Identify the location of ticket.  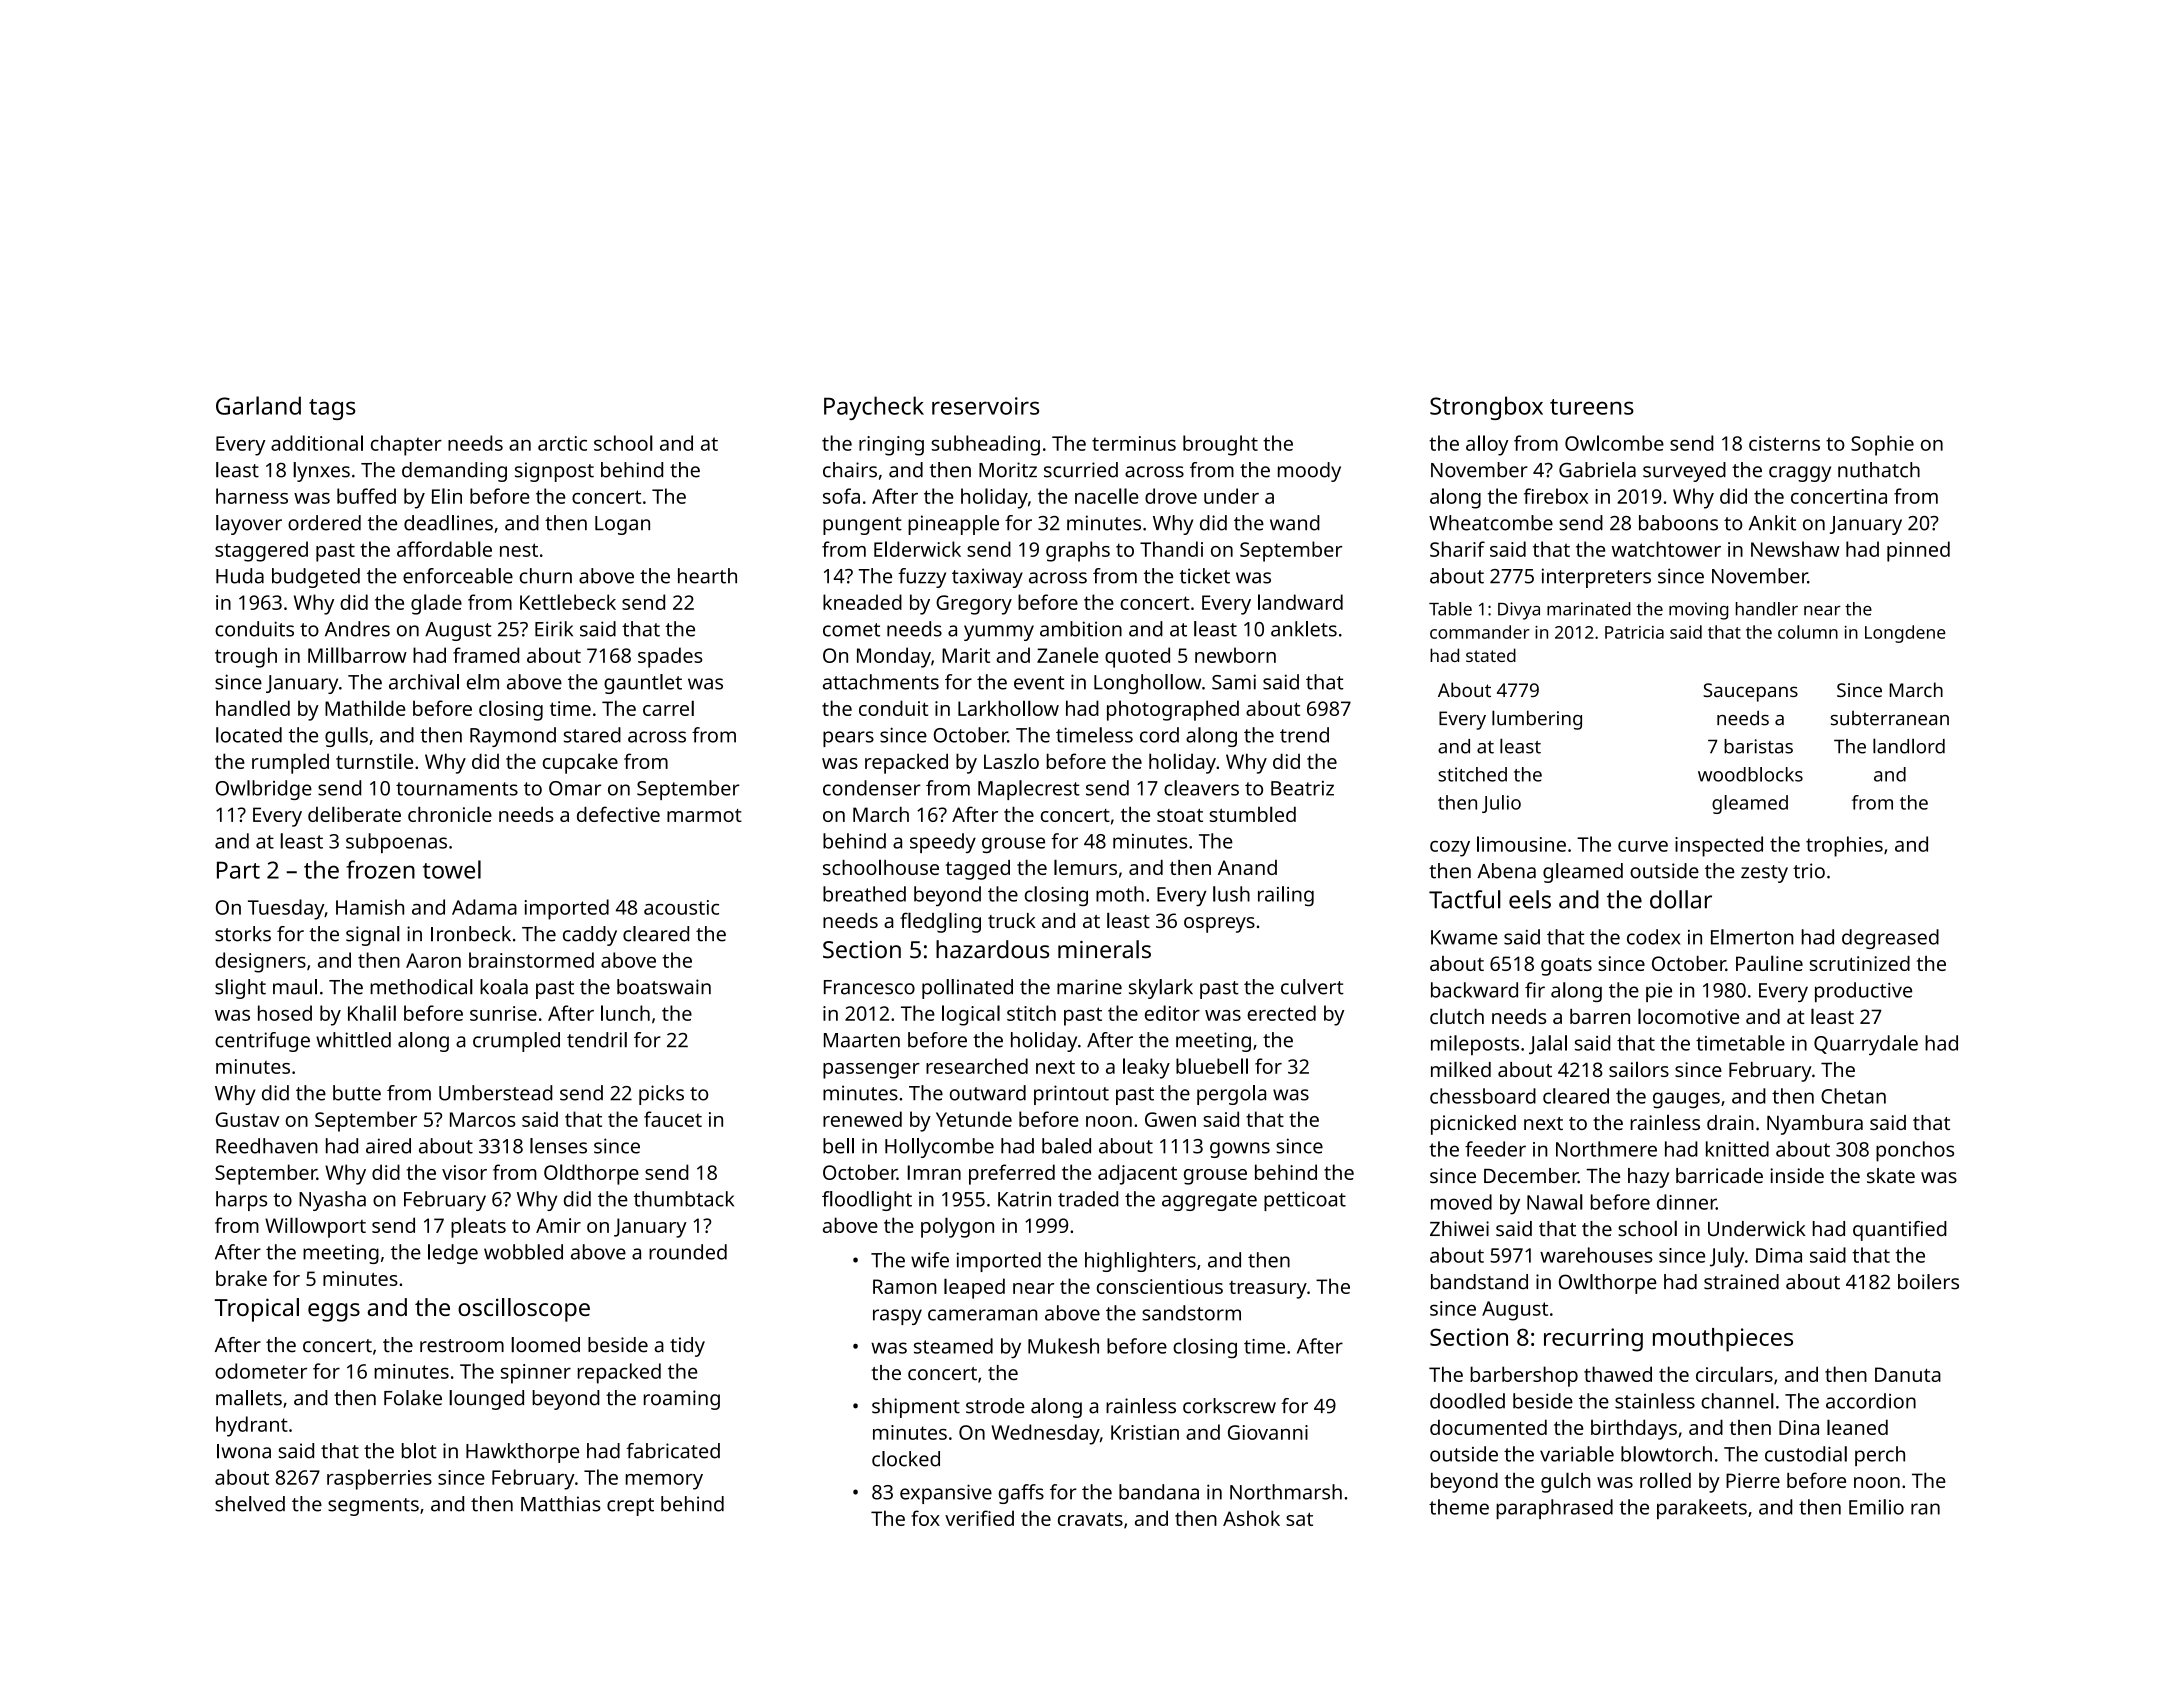
(1204, 576).
